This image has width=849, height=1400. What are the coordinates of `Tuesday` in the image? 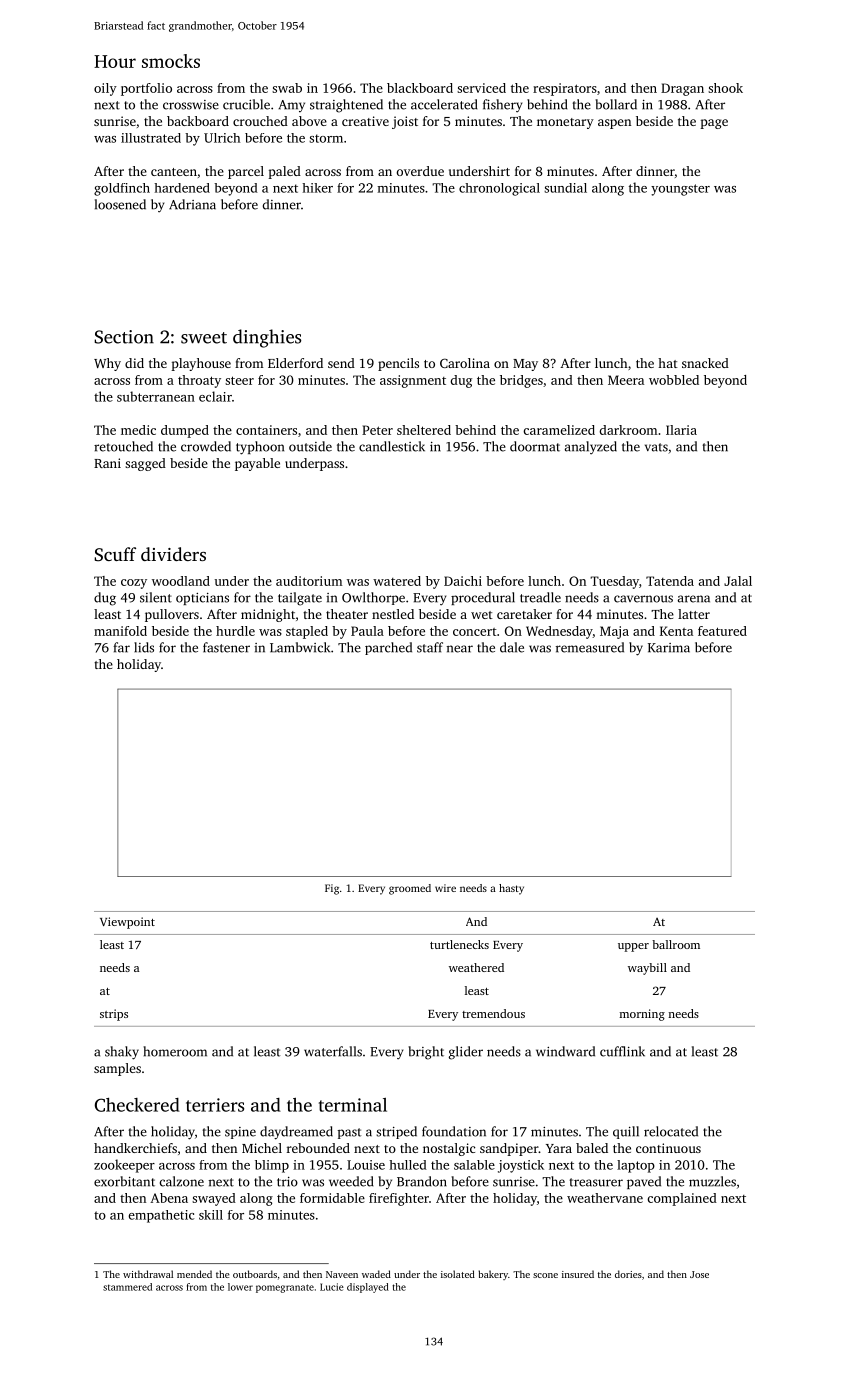 It's located at (614, 582).
